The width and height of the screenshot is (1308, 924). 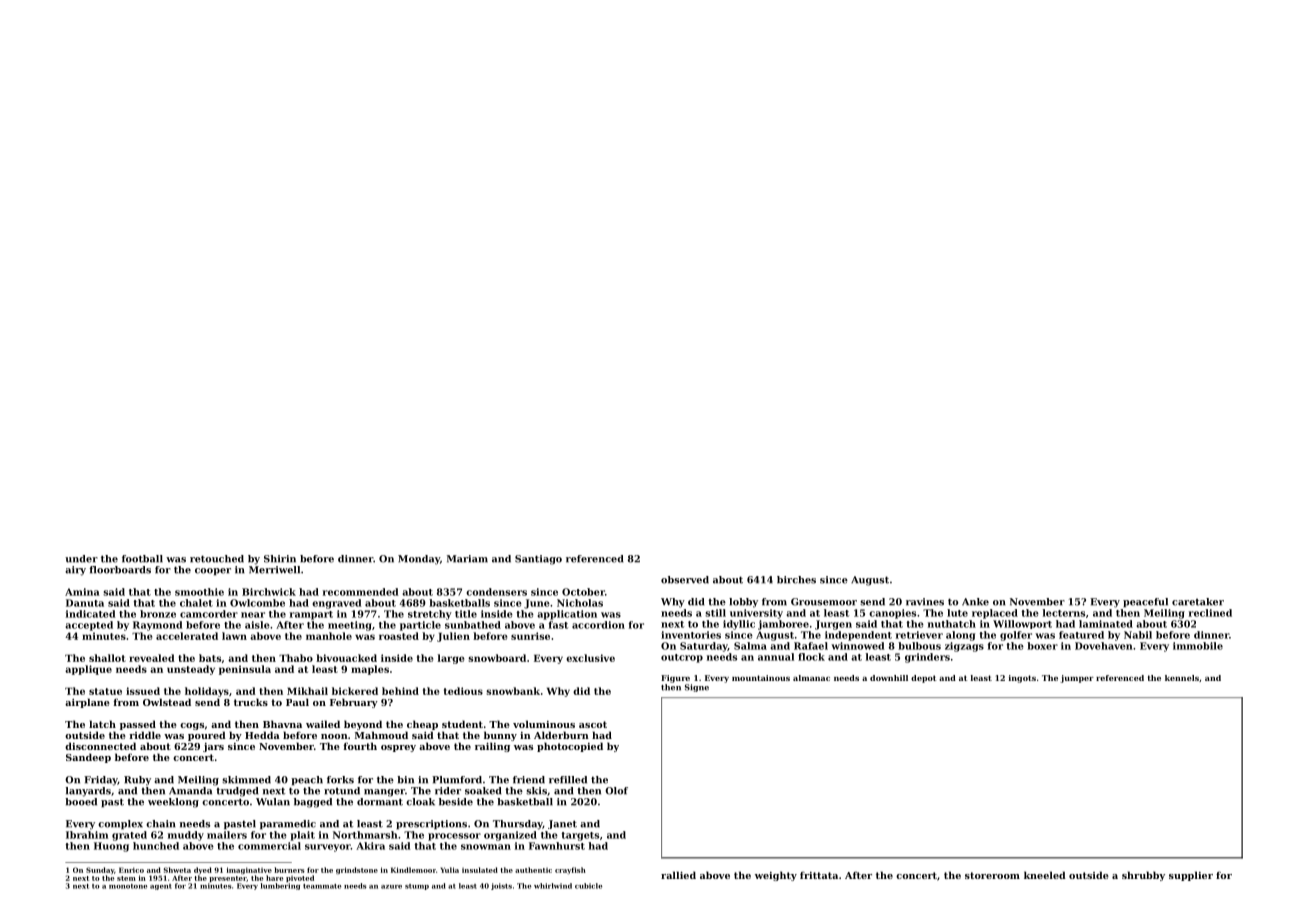 I want to click on Ibrahim, so click(x=87, y=835).
